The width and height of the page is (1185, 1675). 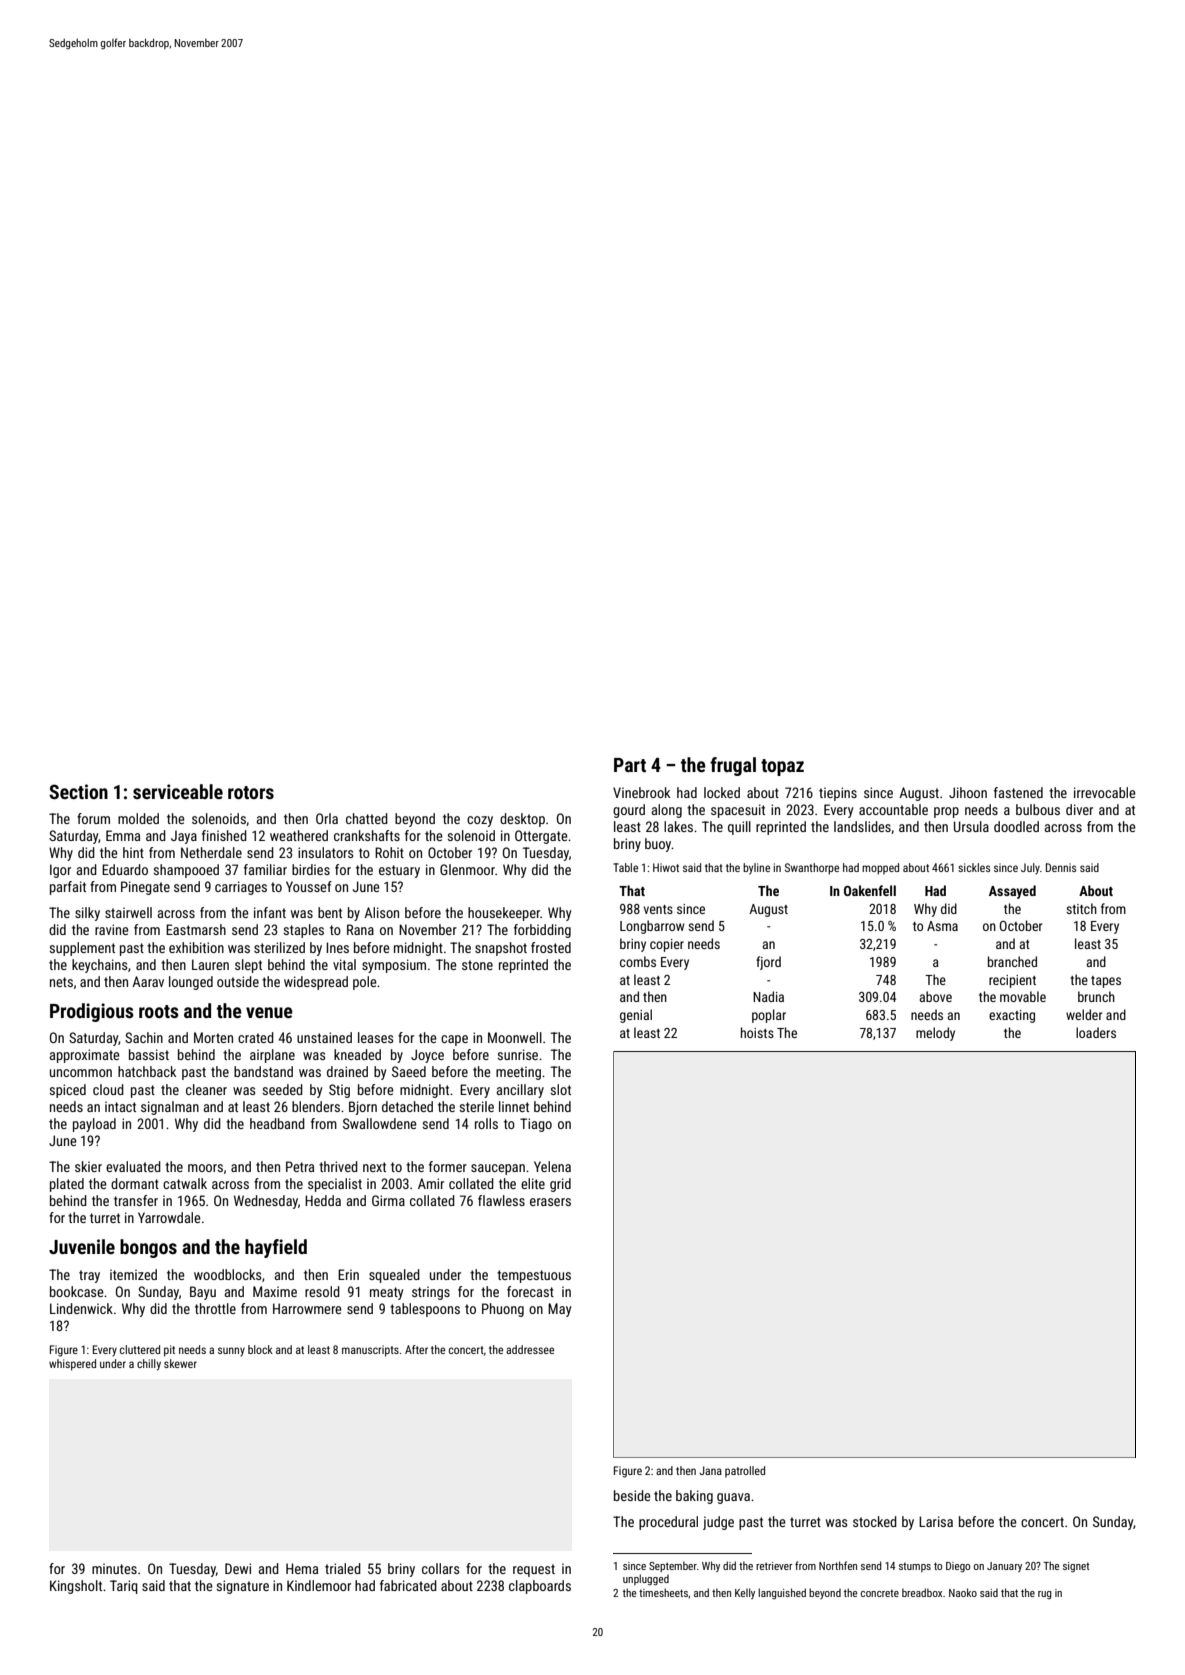 I want to click on moors, so click(x=205, y=1168).
